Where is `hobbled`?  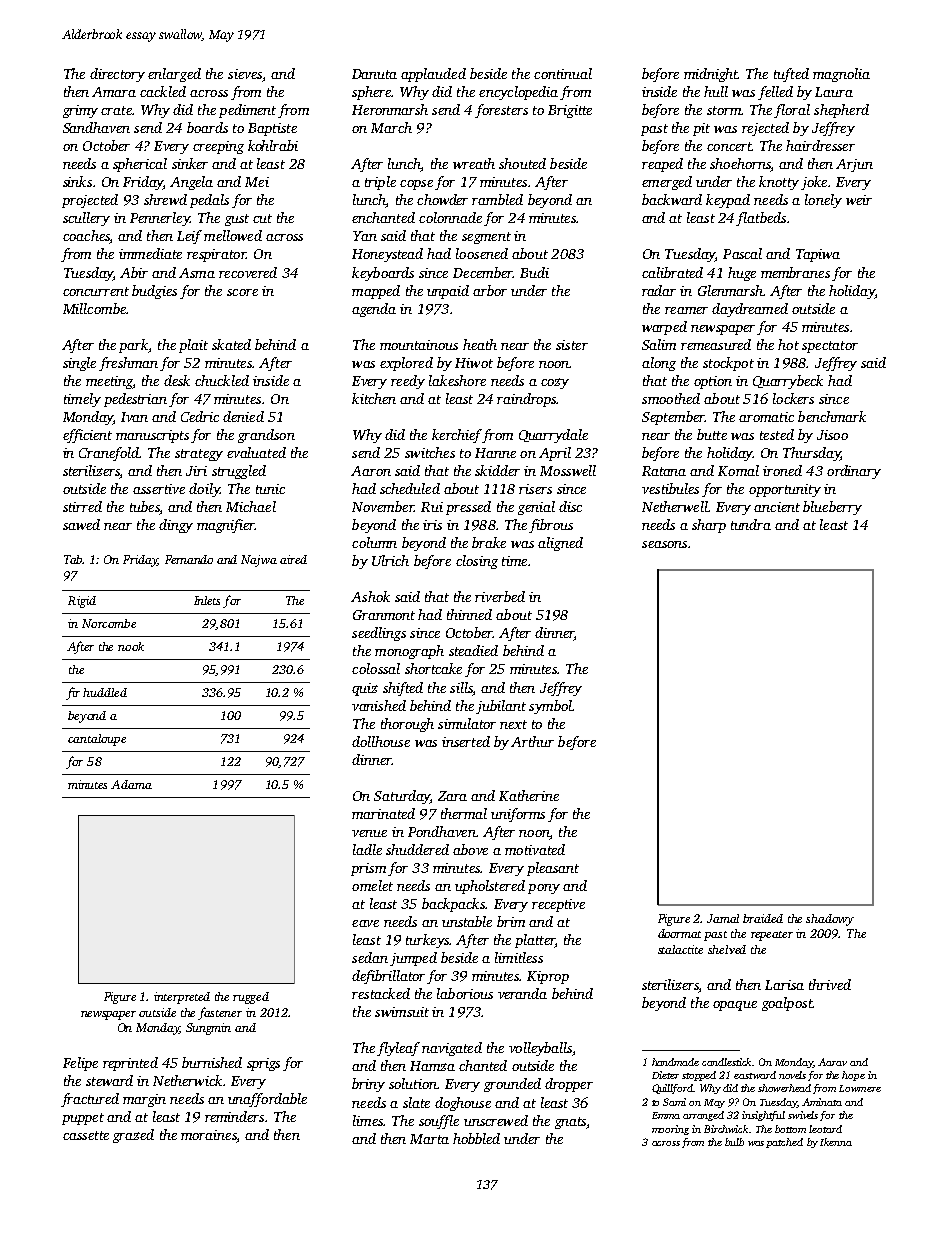 hobbled is located at coordinates (476, 1138).
